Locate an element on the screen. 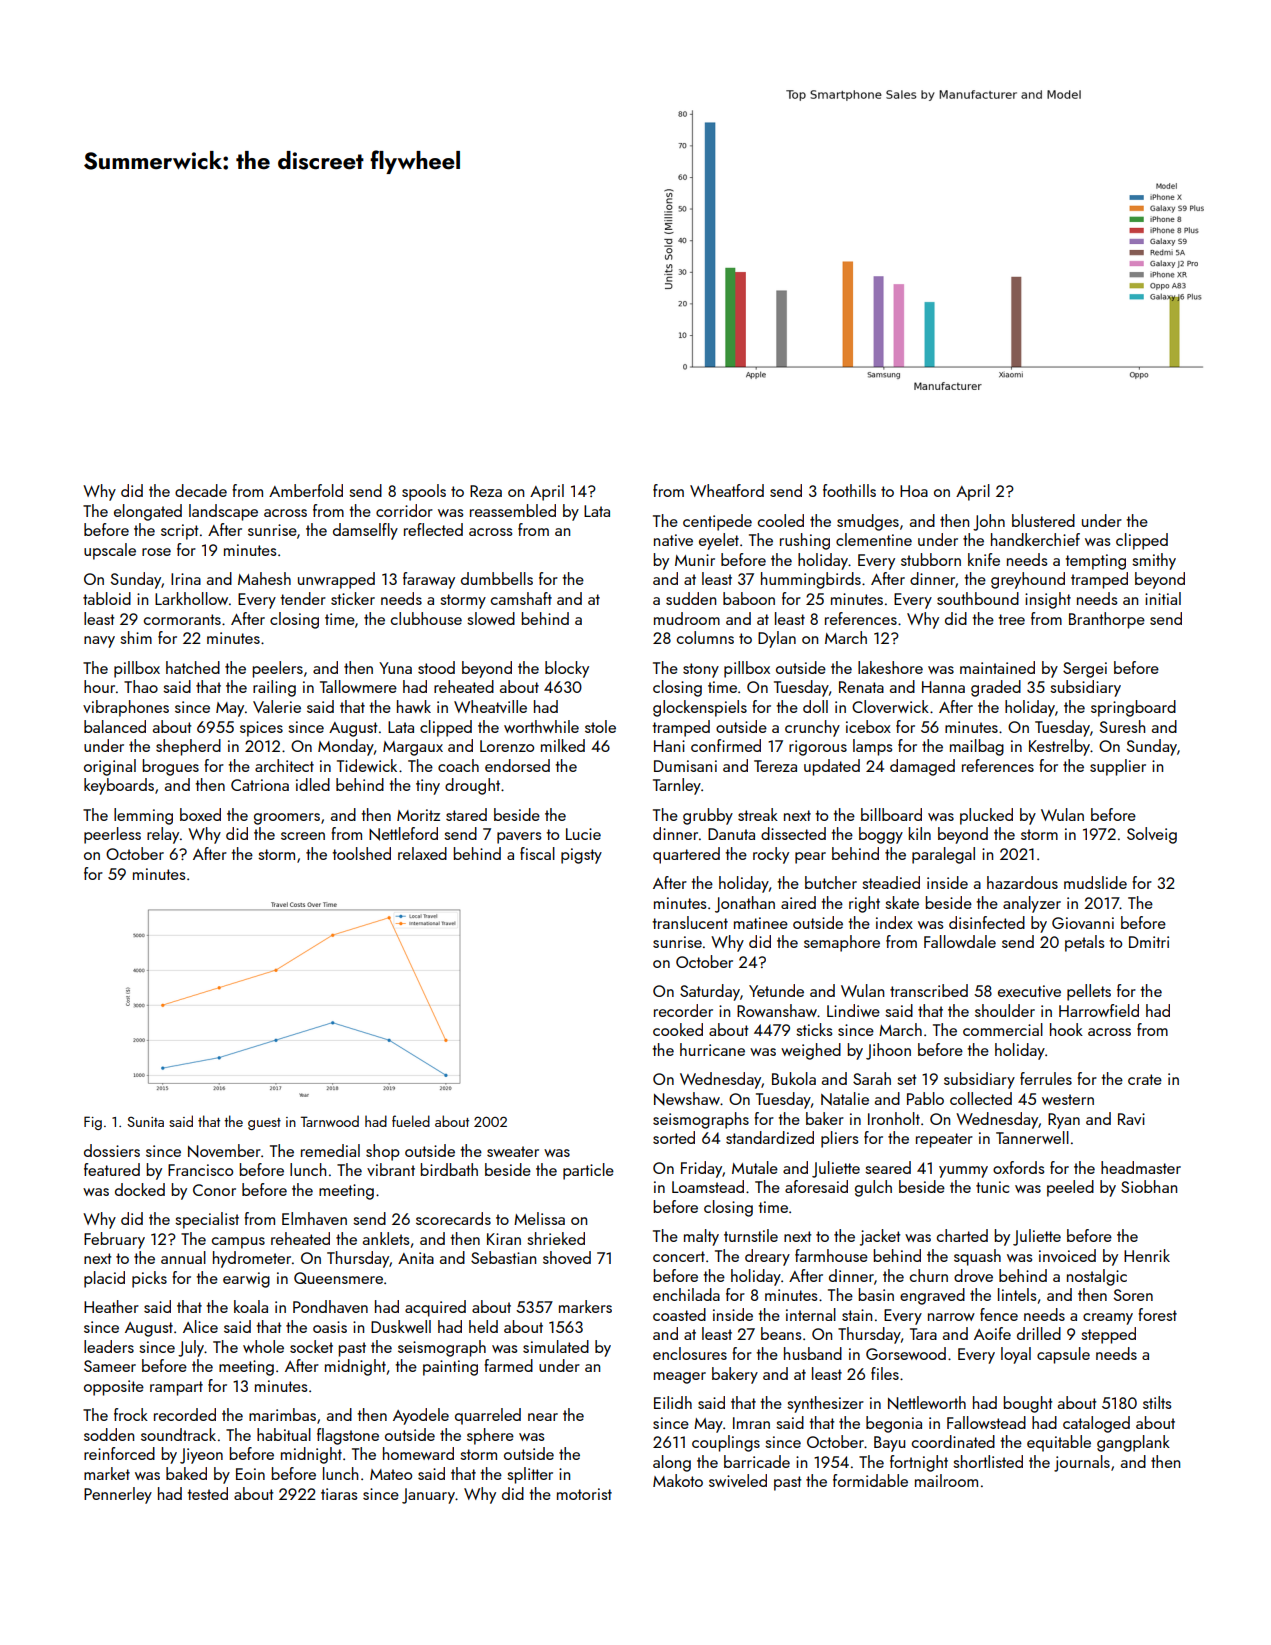  earwig is located at coordinates (246, 1280).
